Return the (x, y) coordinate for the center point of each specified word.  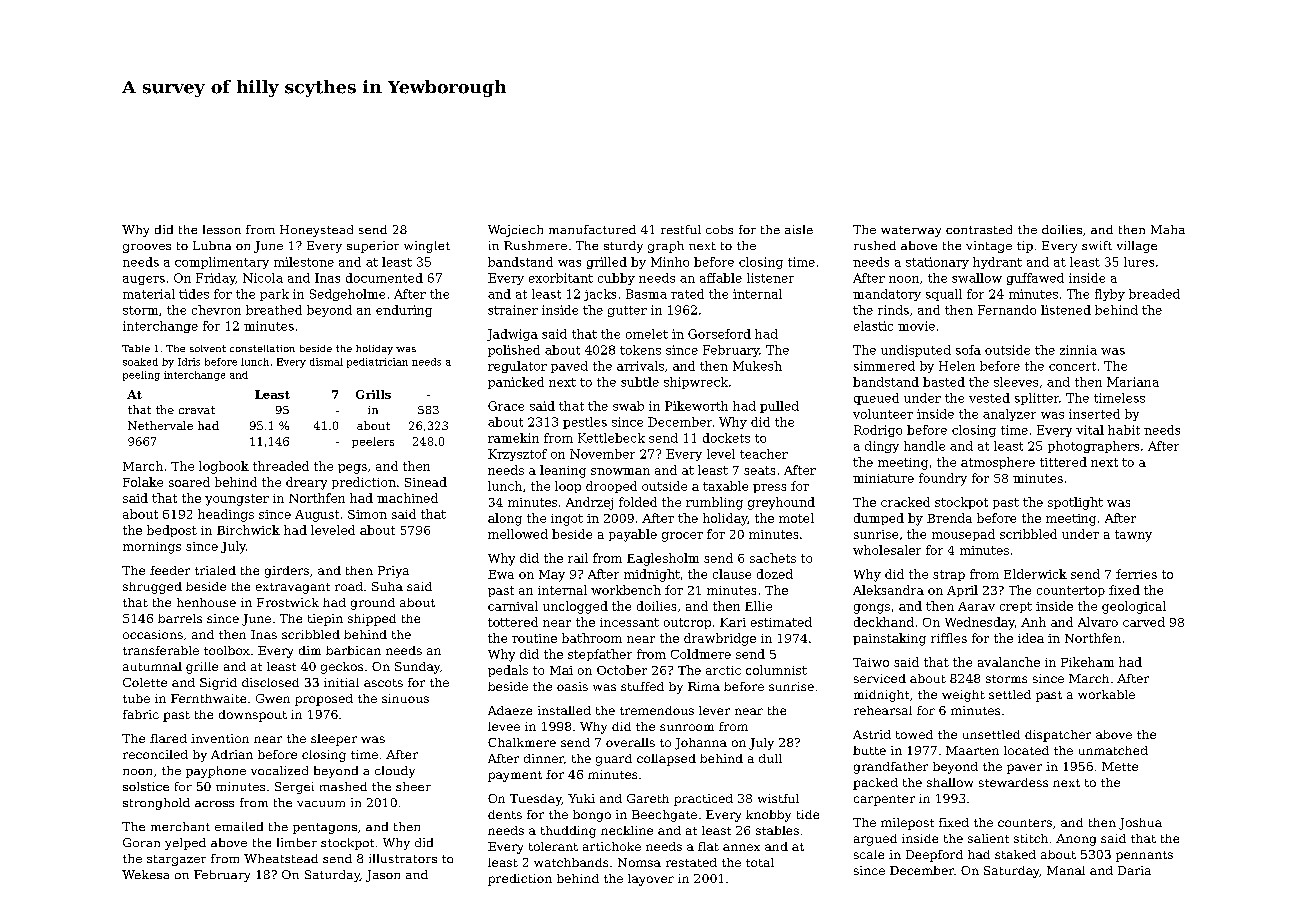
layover (651, 880)
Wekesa (145, 874)
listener (770, 278)
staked (1015, 854)
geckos (342, 668)
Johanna (701, 744)
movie (916, 326)
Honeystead (316, 231)
